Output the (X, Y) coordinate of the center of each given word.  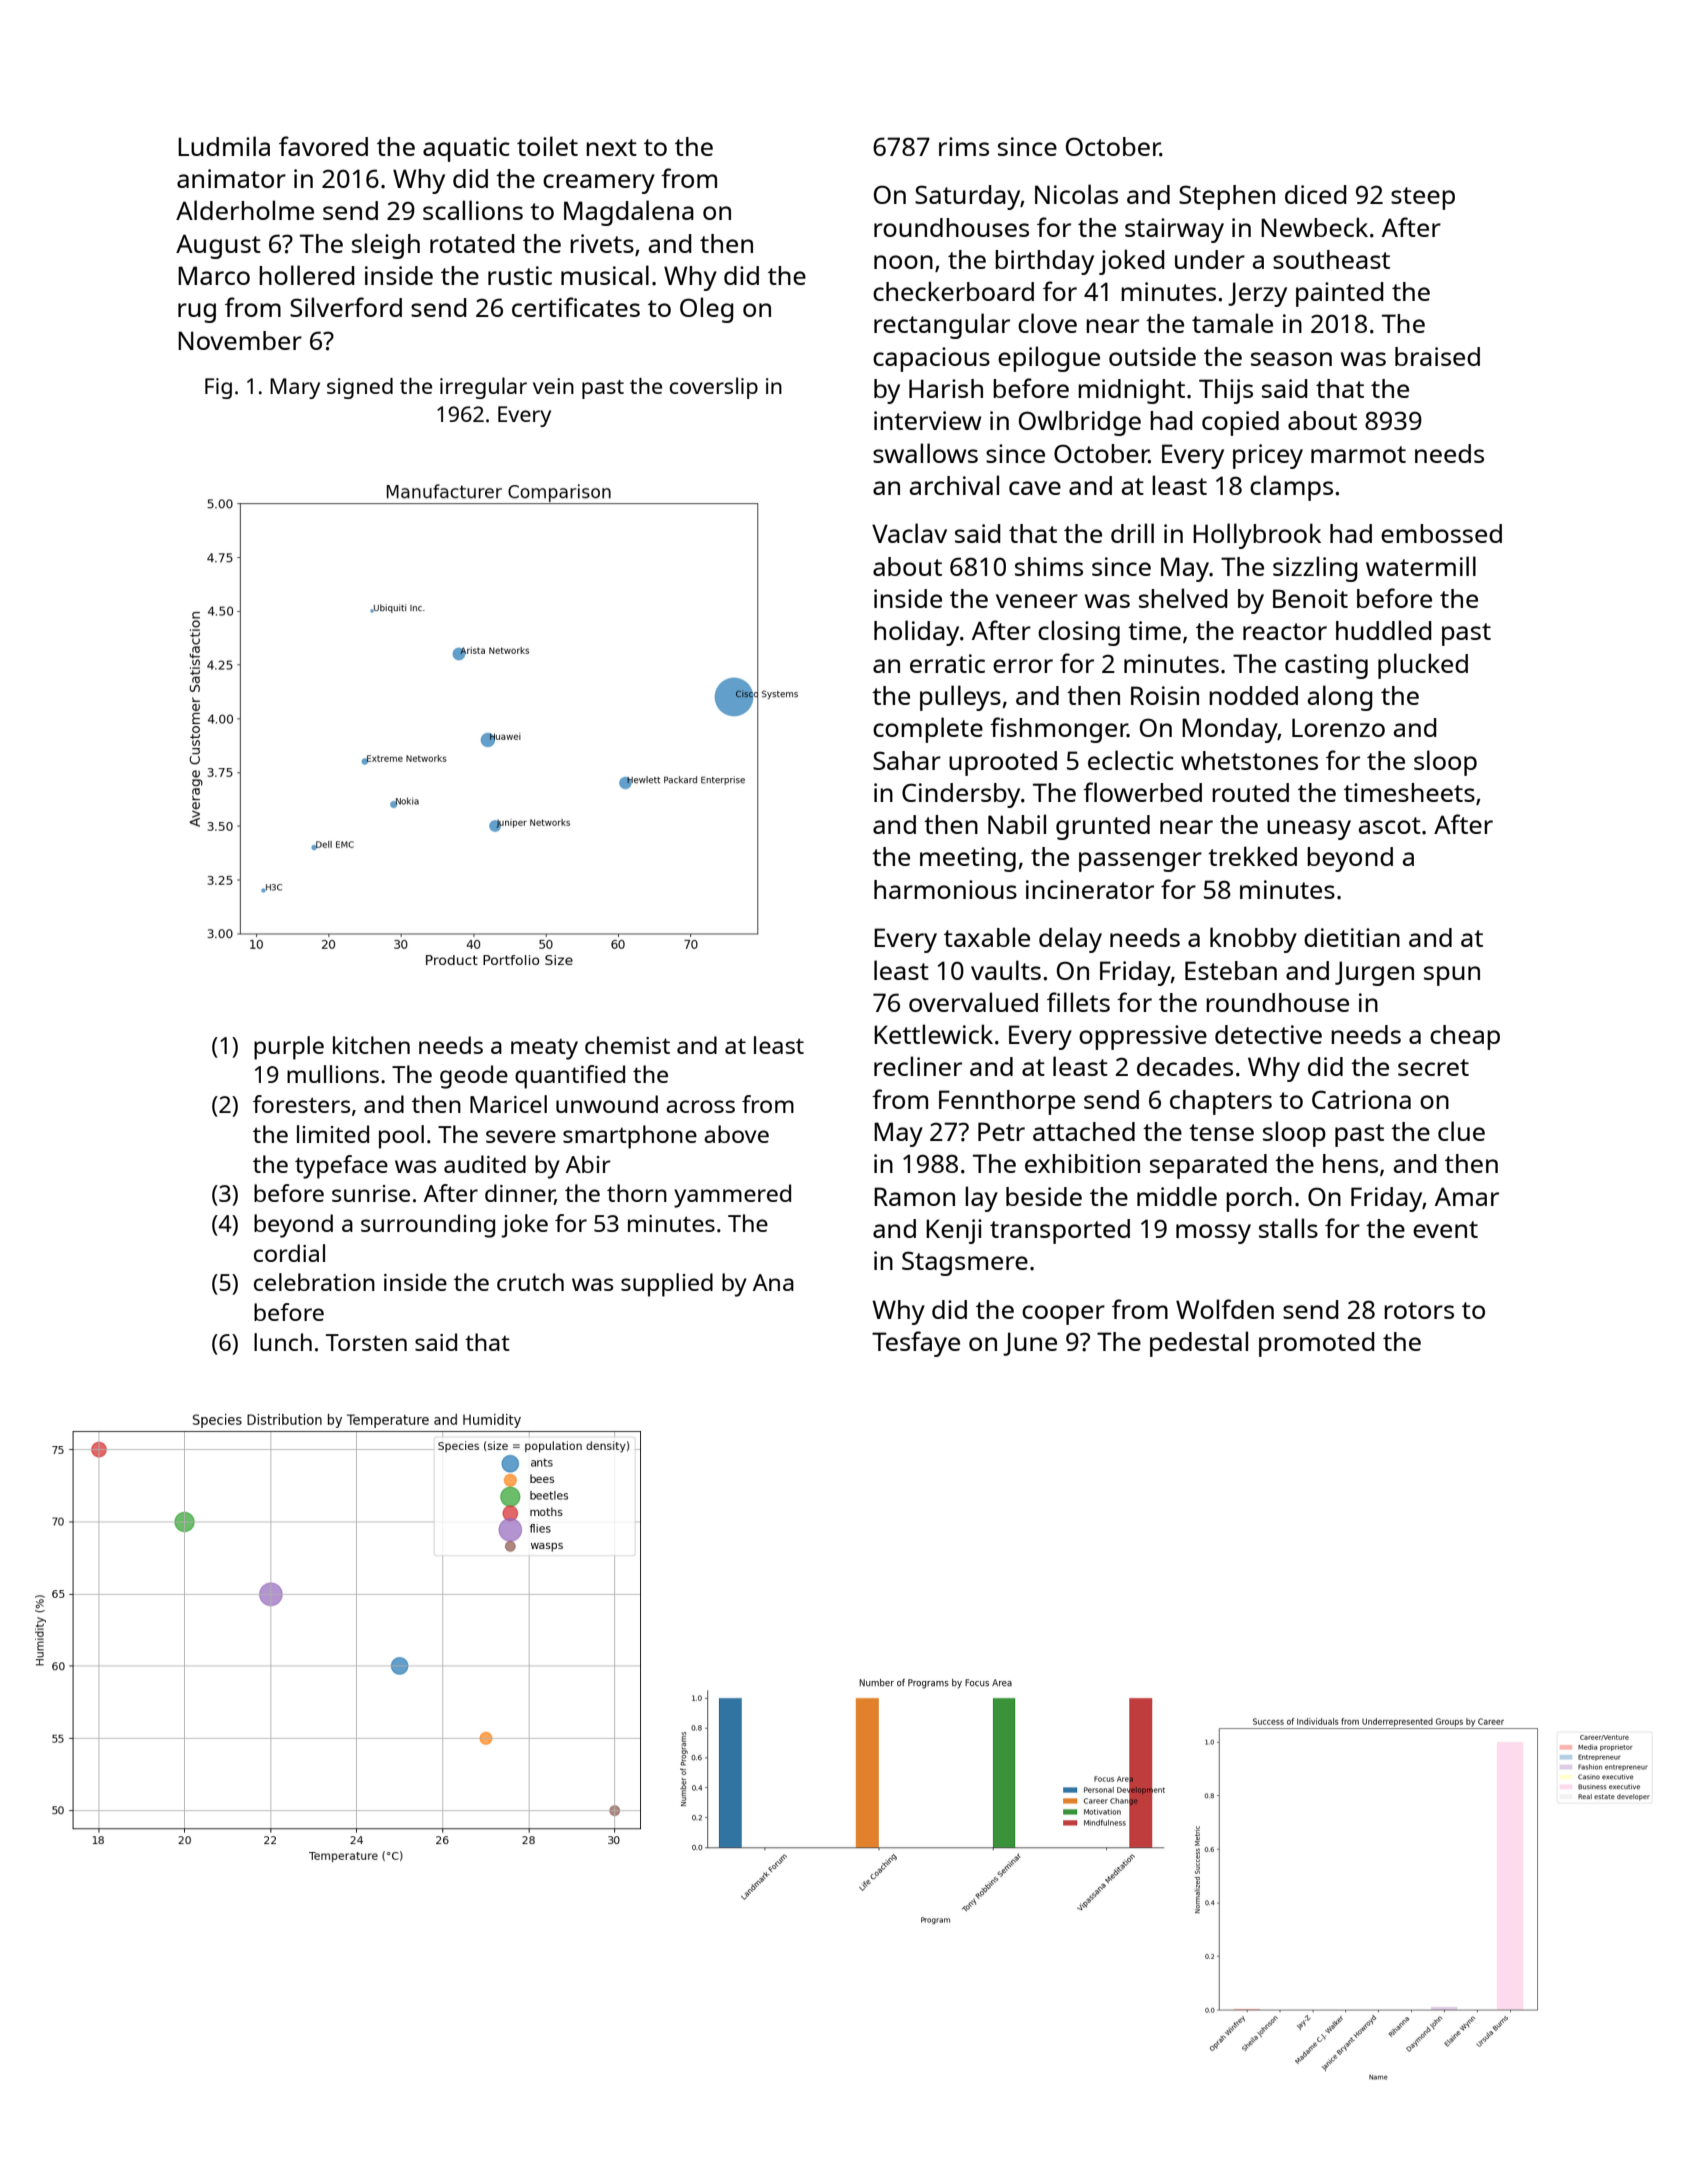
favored (323, 146)
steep (1423, 198)
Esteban (1231, 970)
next (611, 147)
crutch (530, 1282)
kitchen (371, 1045)
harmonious (945, 889)
